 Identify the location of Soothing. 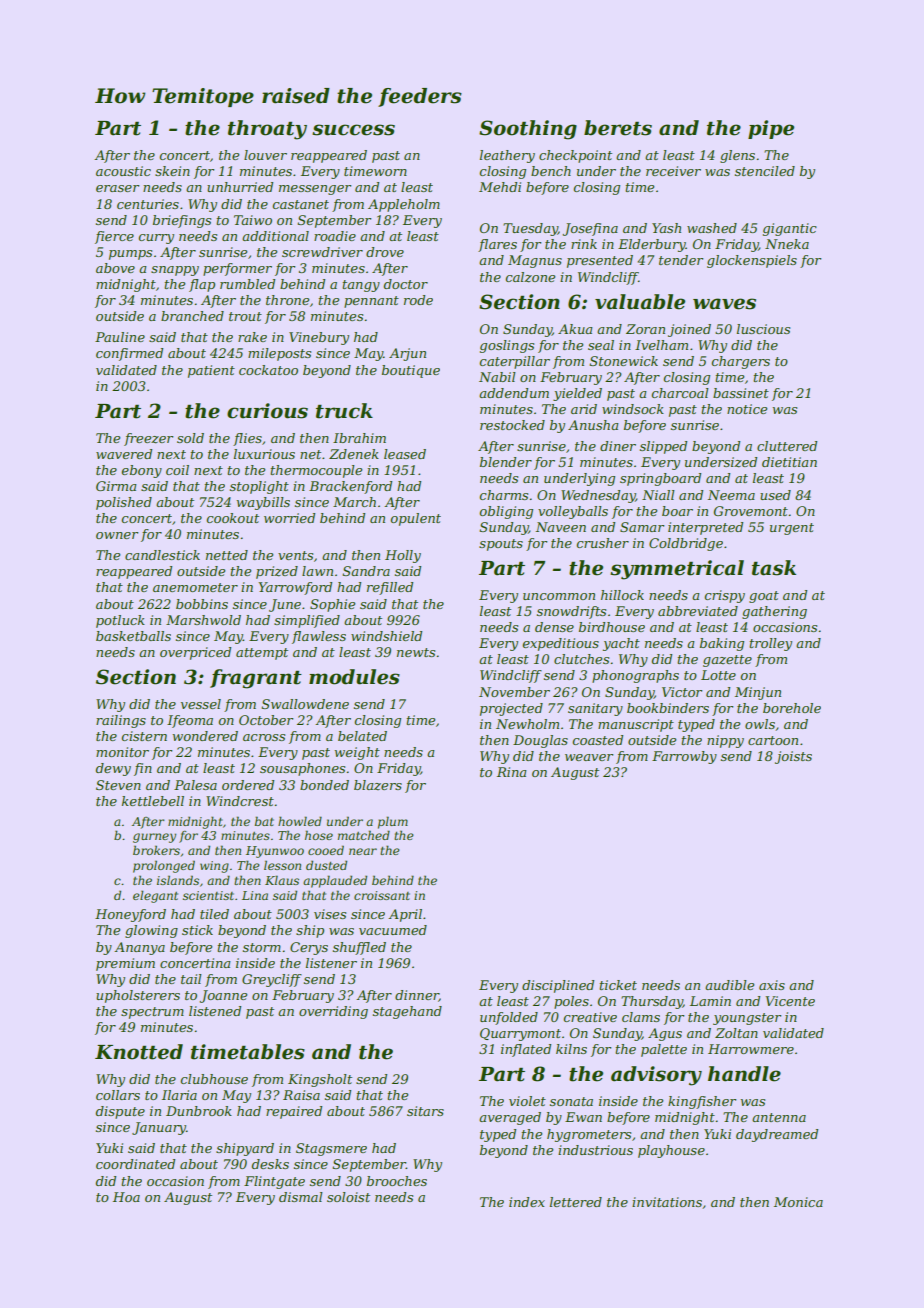
(528, 130).
